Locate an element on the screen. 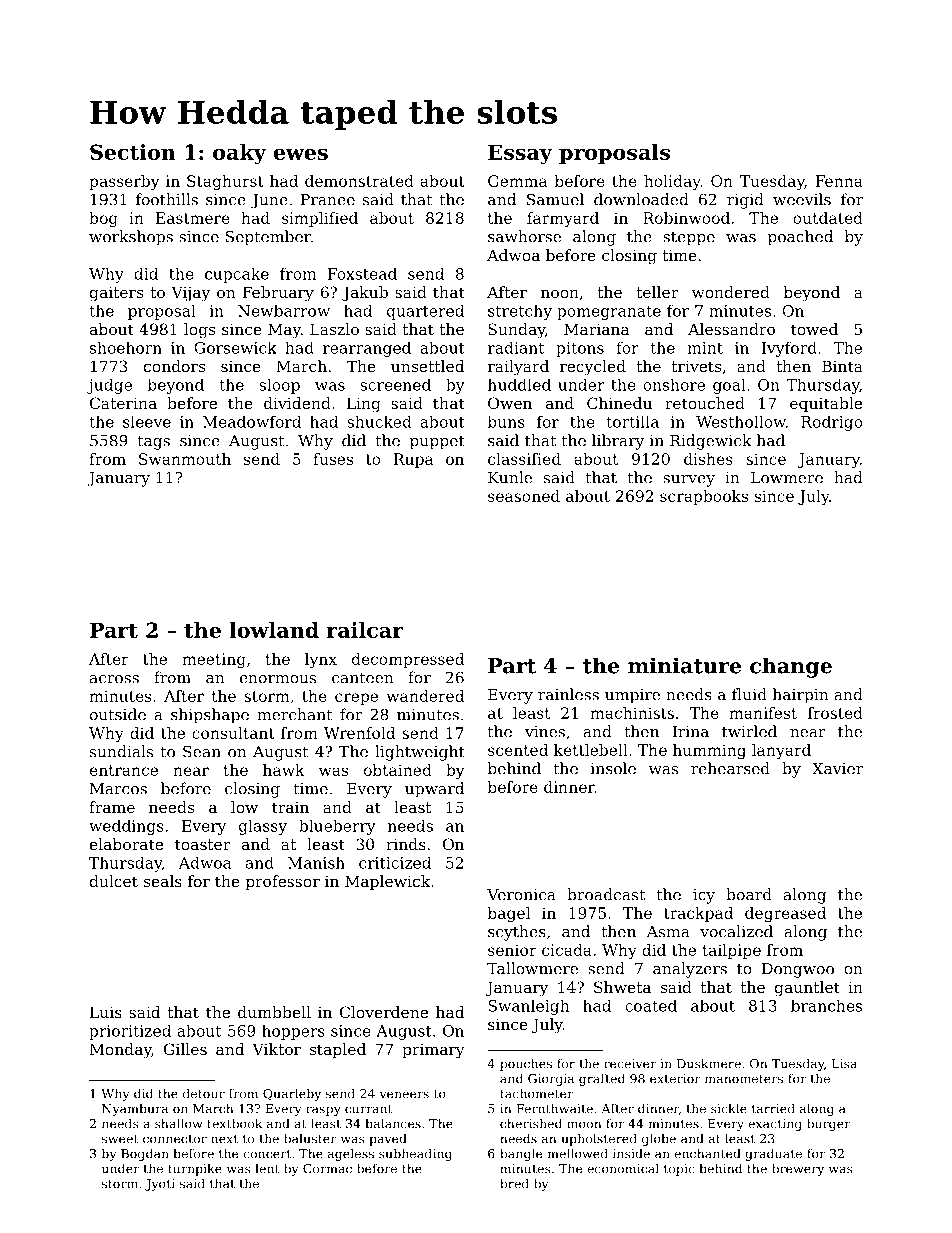 The image size is (952, 1233). lightweight is located at coordinates (420, 753).
